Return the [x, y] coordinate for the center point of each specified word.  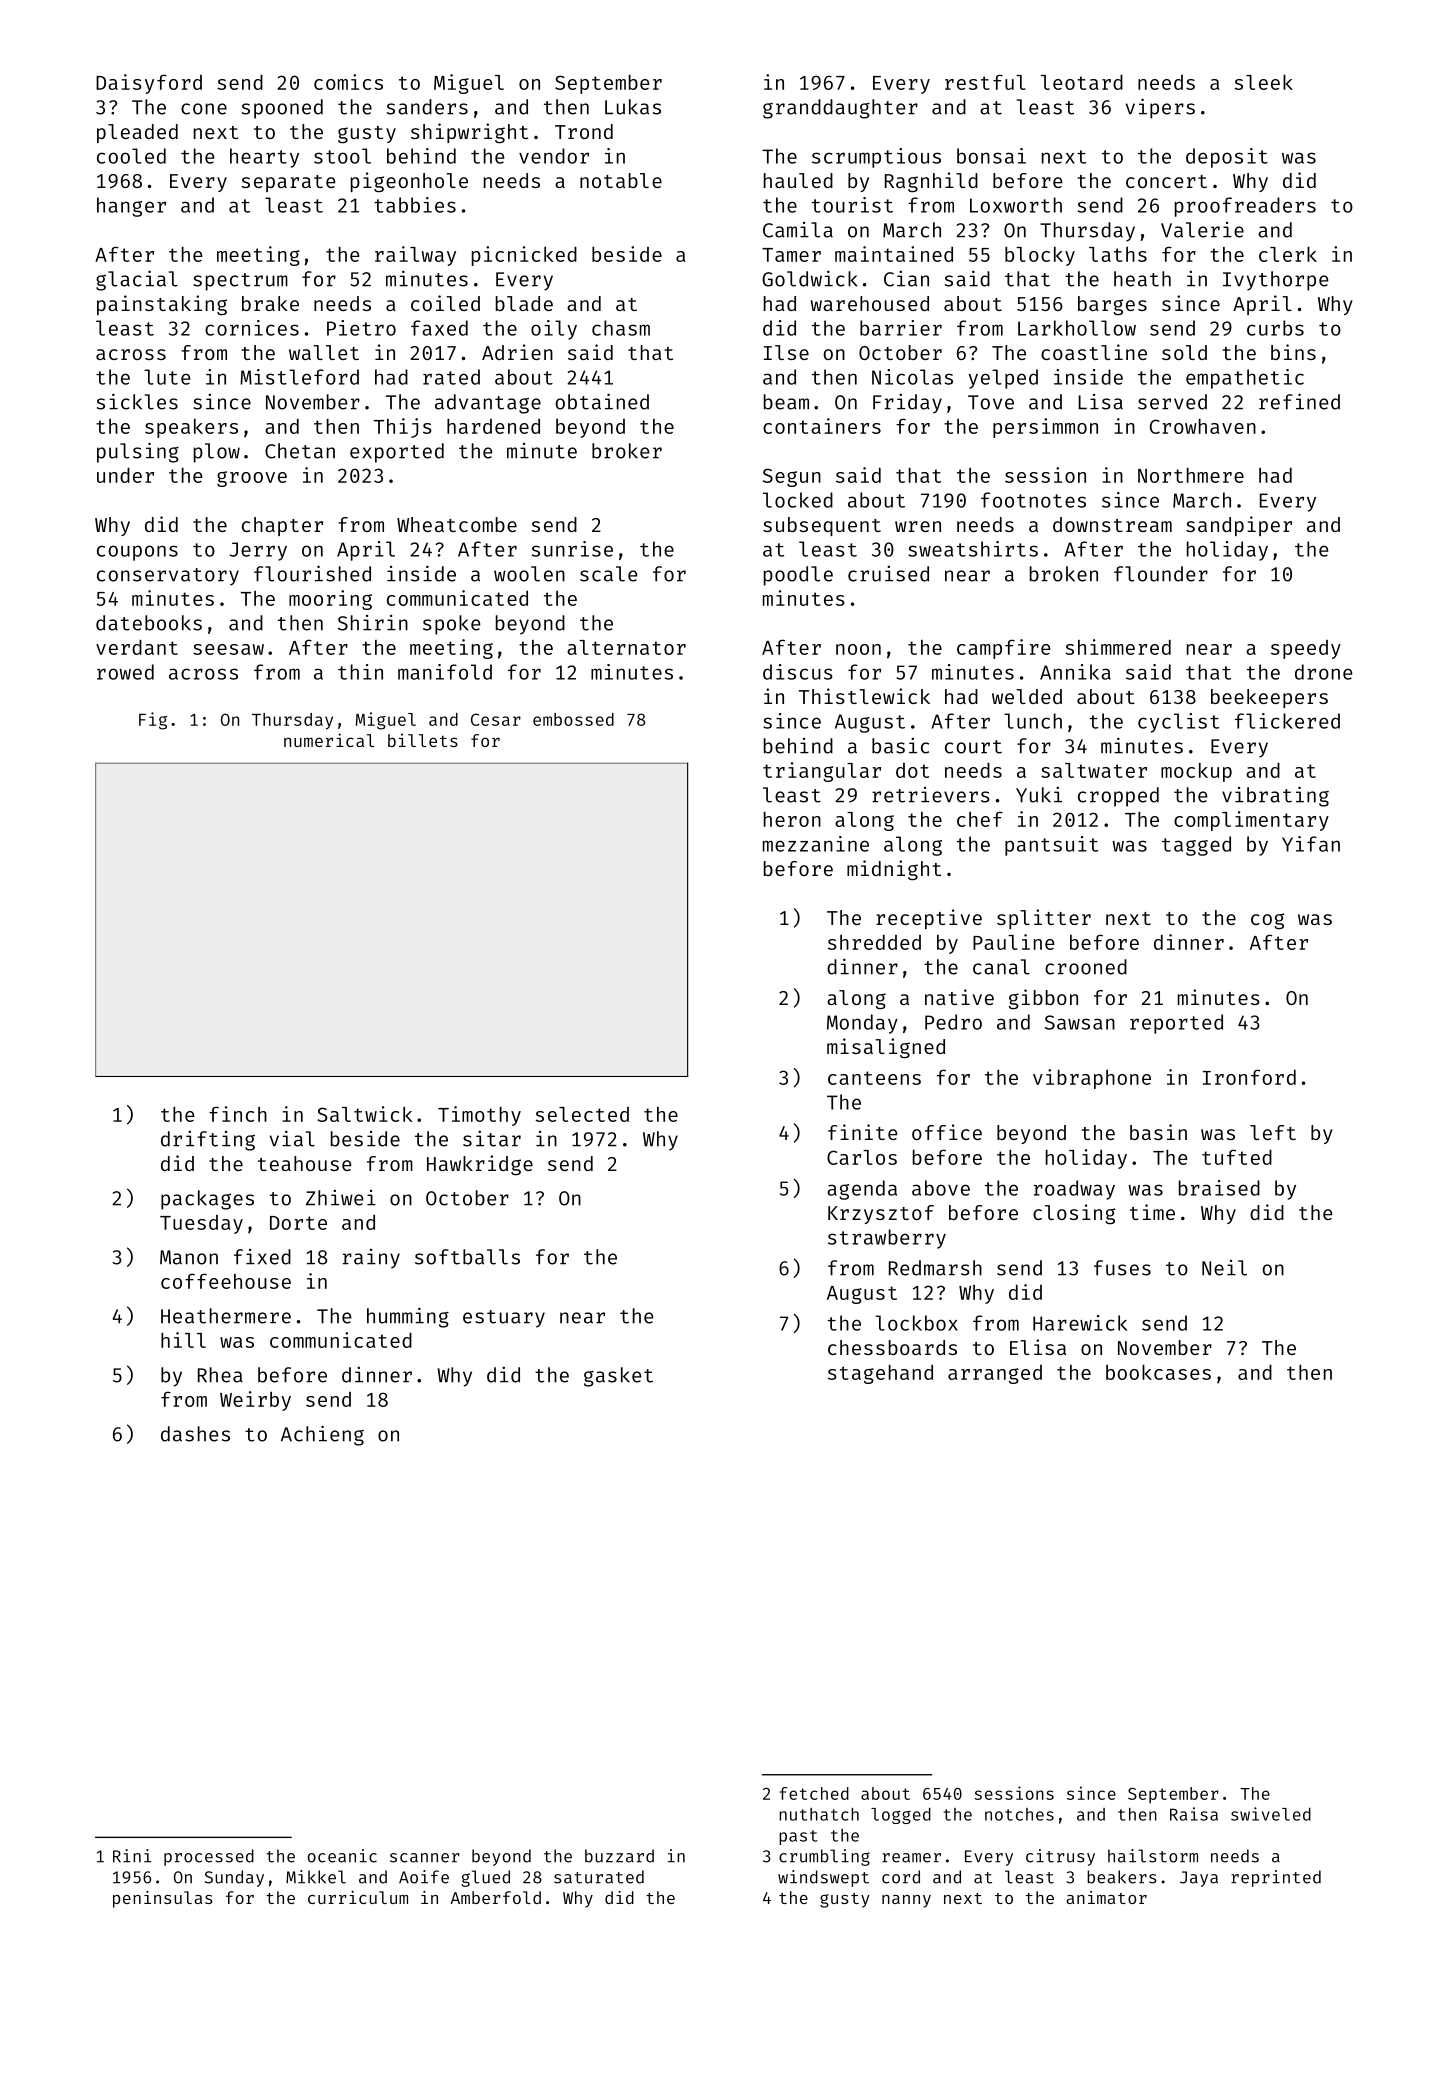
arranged [995, 1374]
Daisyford [149, 84]
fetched [814, 1793]
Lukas [633, 107]
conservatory [168, 577]
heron [792, 819]
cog [1268, 921]
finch [238, 1114]
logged [901, 1816]
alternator [626, 647]
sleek [1264, 82]
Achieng [322, 1435]
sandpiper [1239, 526]
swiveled [1271, 1814]
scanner [424, 1858]
